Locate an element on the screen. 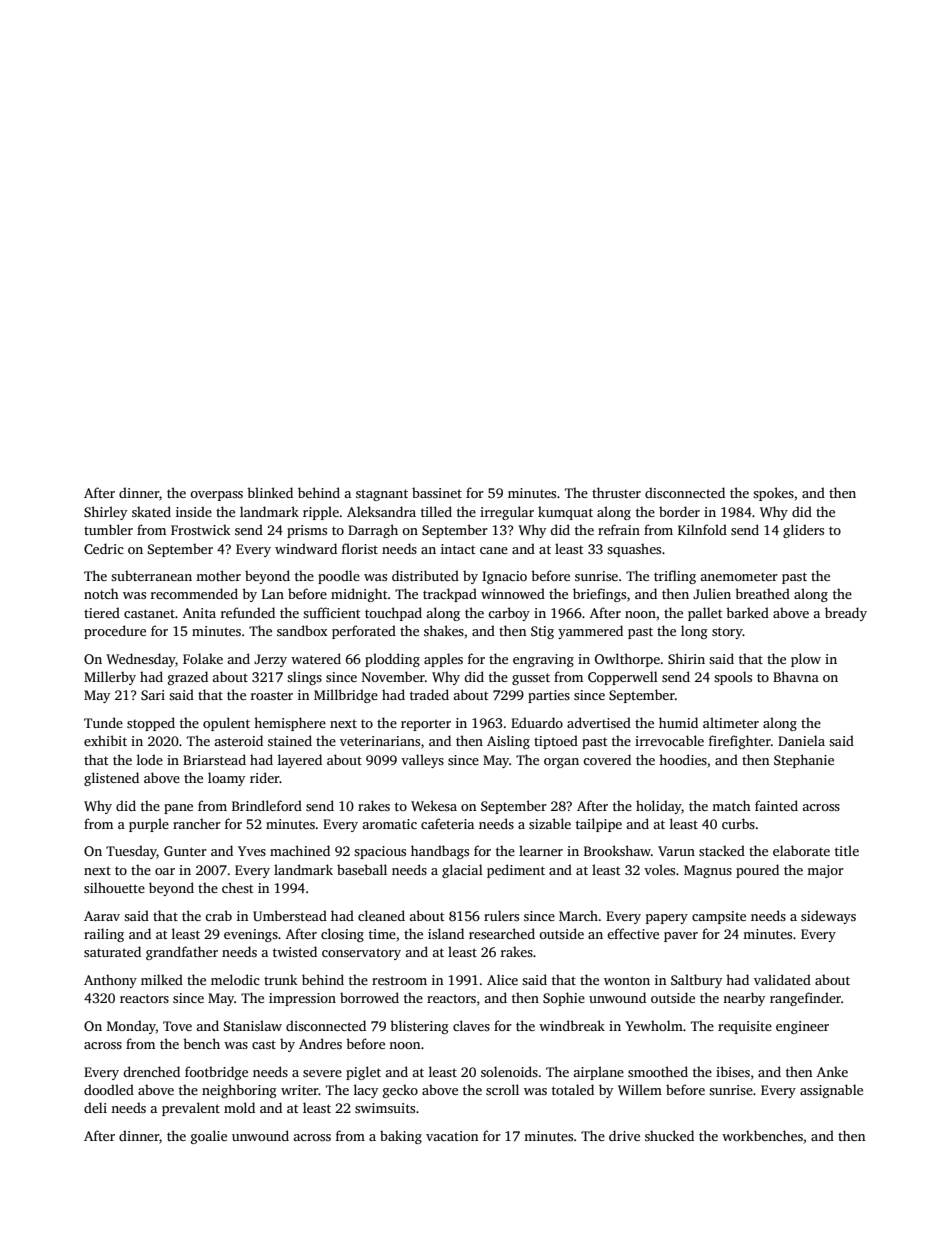 Image resolution: width=952 pixels, height=1233 pixels. goalie is located at coordinates (209, 1137).
